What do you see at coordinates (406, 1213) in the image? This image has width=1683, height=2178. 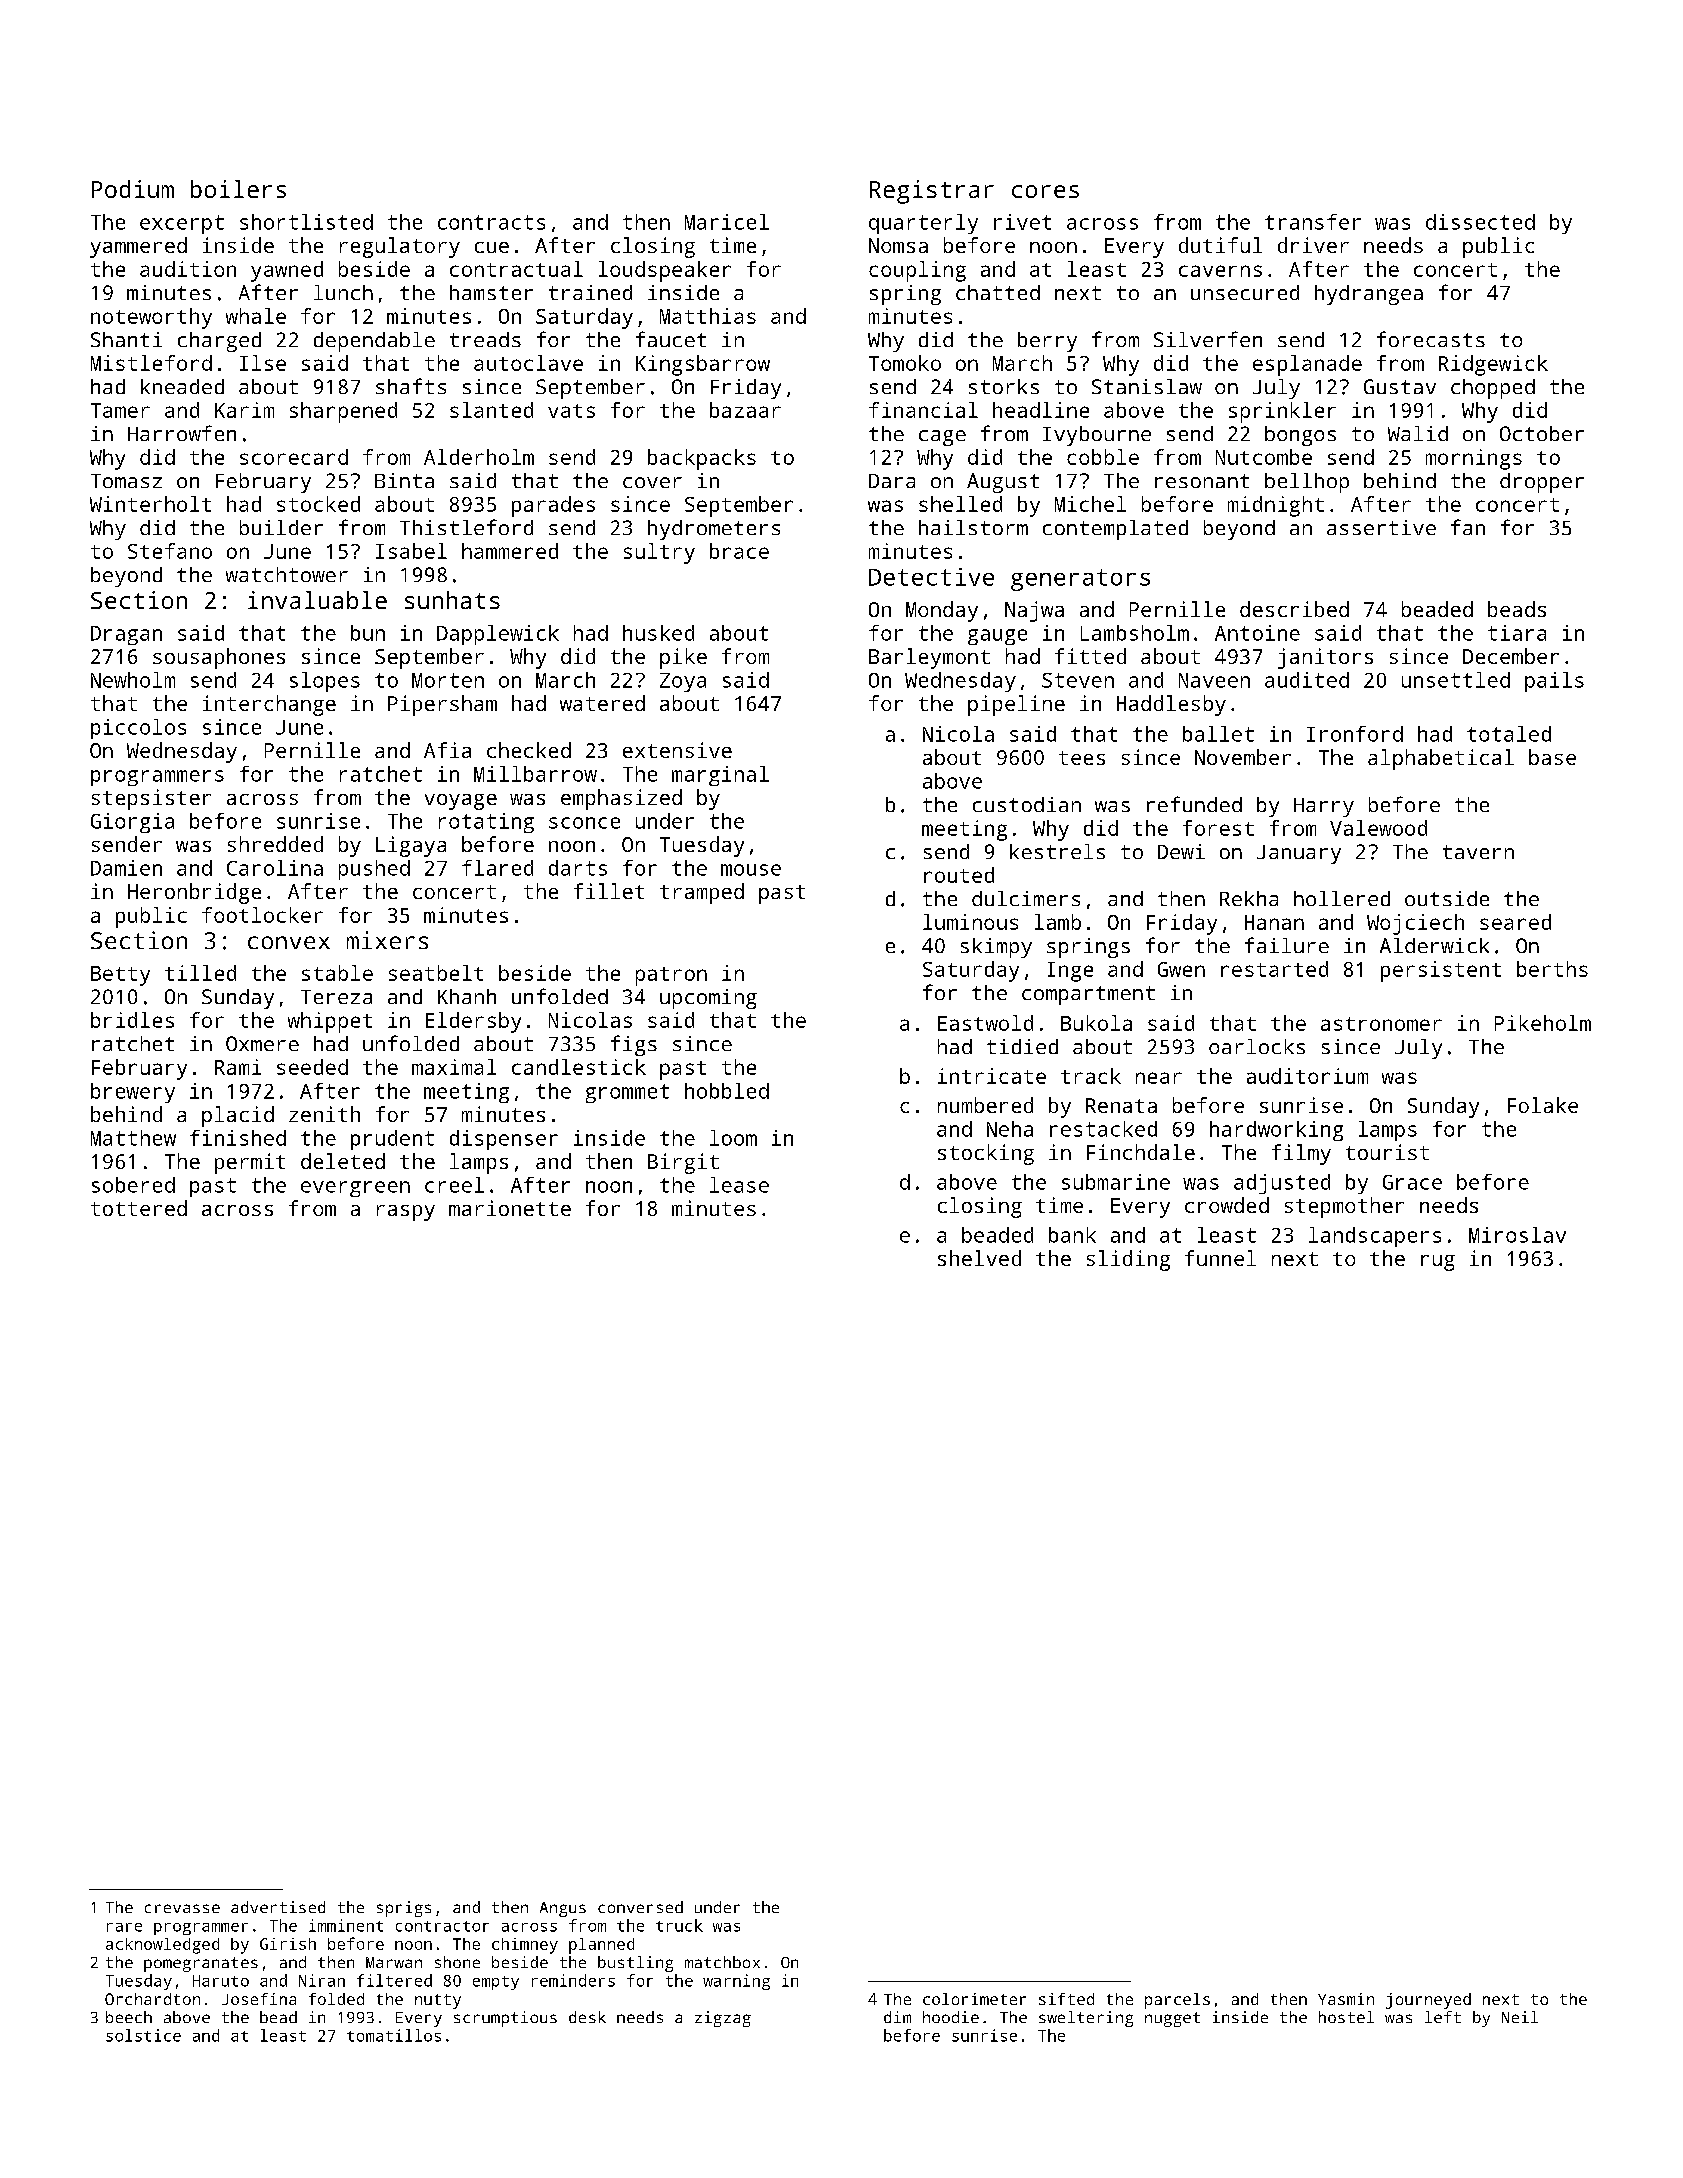 I see `raspy` at bounding box center [406, 1213].
